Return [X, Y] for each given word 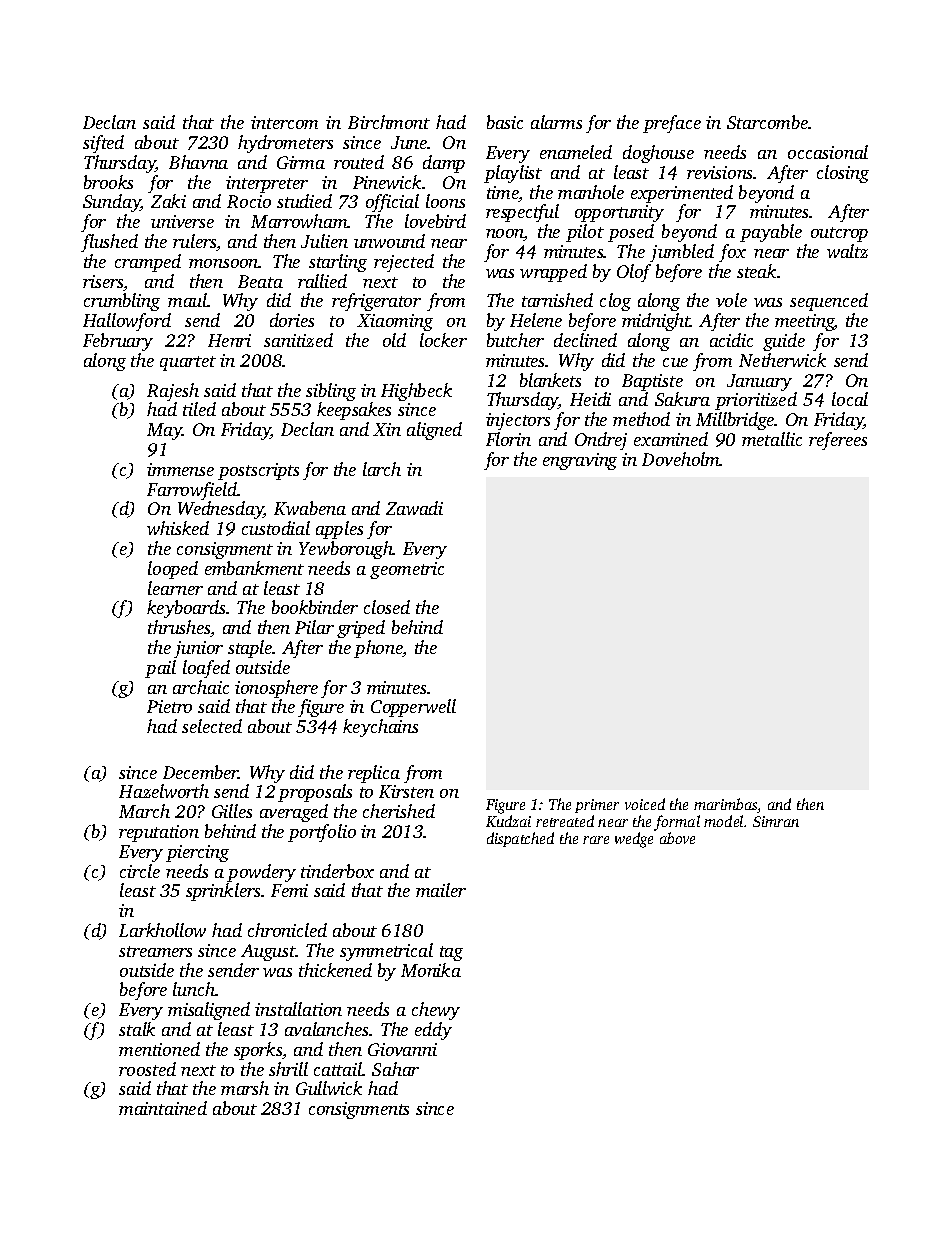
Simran [776, 821]
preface [672, 124]
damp [444, 164]
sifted [103, 144]
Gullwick [329, 1088]
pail [160, 669]
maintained [163, 1108]
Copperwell [413, 708]
